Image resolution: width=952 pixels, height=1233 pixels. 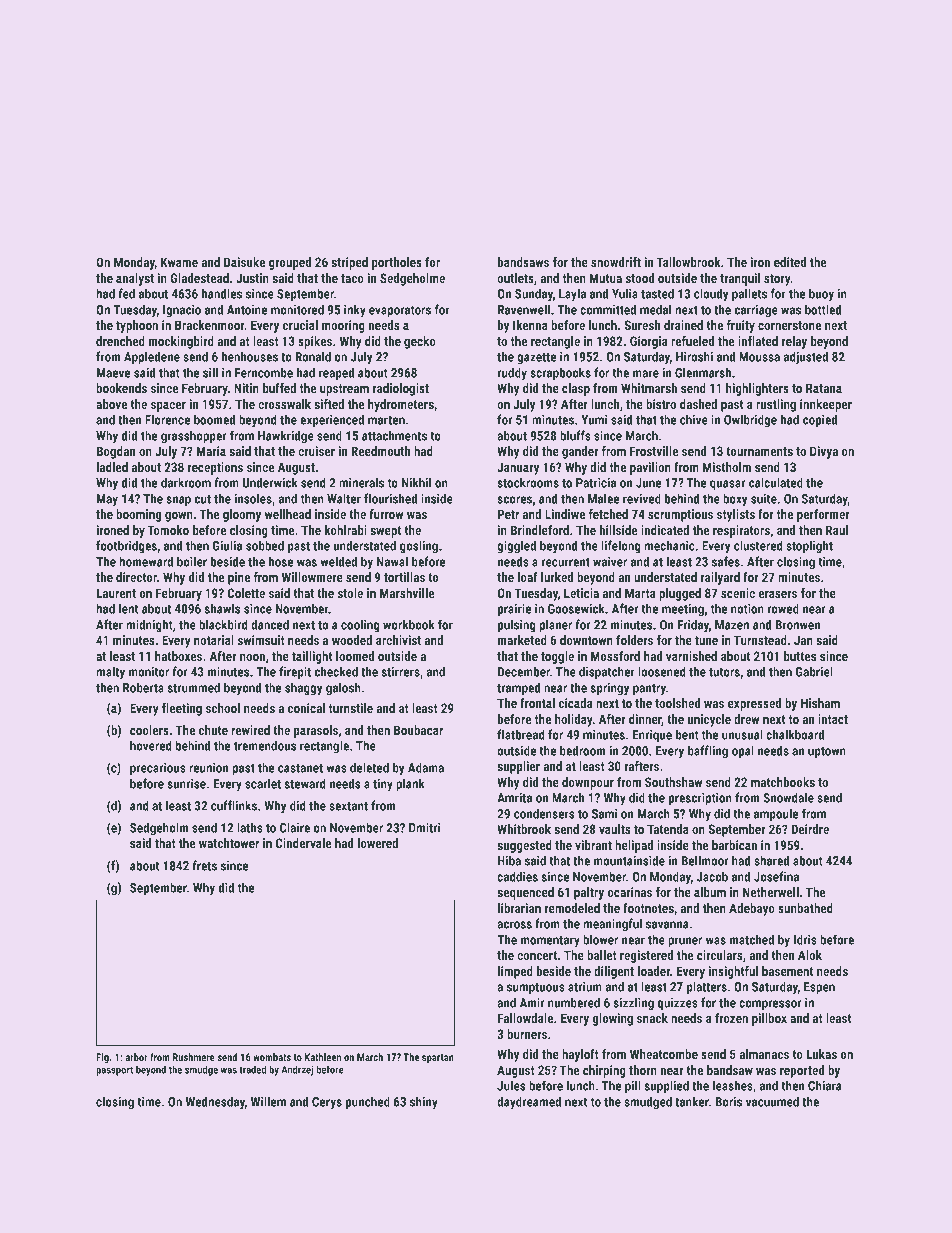 I want to click on edited, so click(x=790, y=262).
